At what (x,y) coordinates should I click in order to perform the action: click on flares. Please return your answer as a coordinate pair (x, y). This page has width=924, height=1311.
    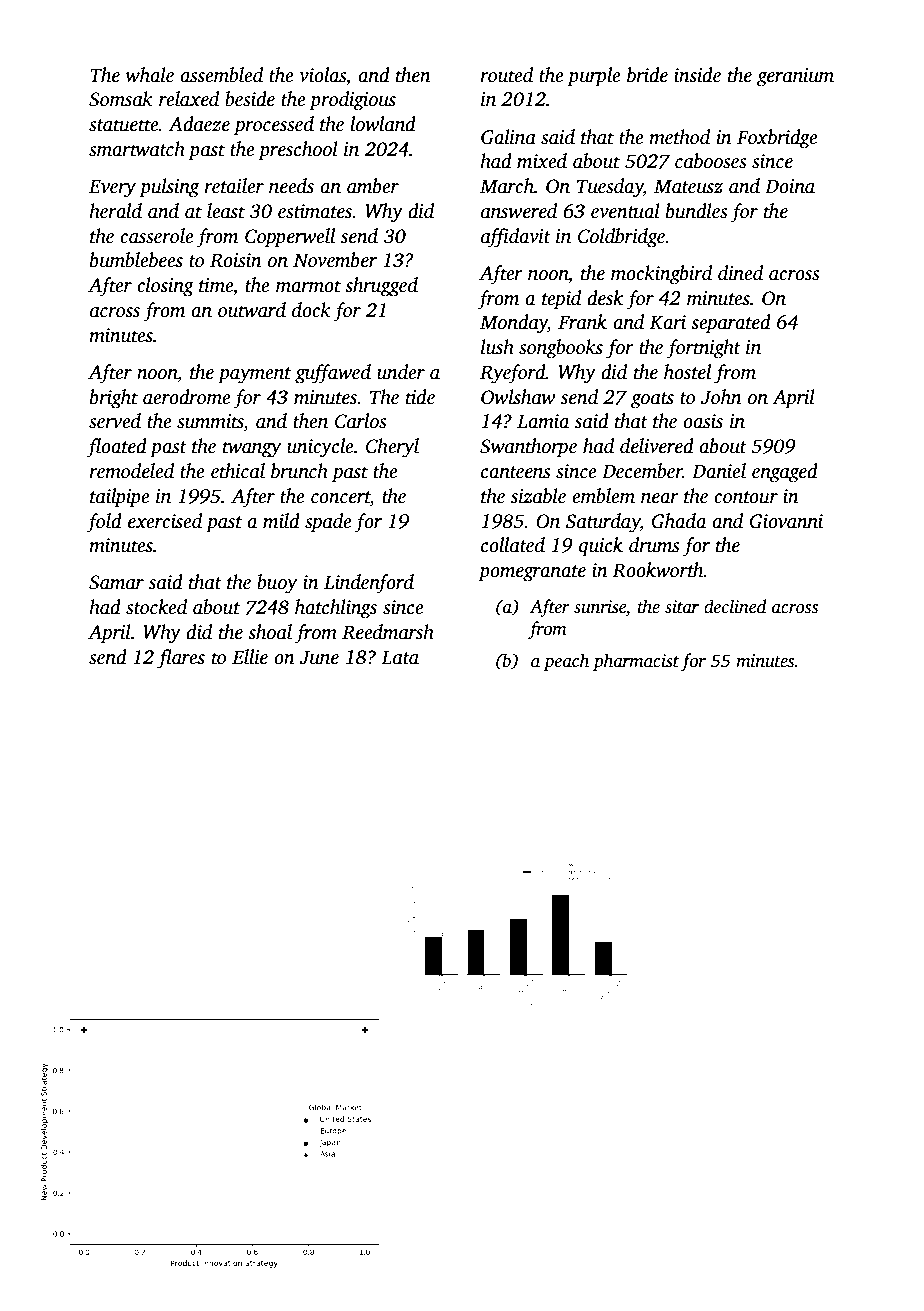
    Looking at the image, I should click on (181, 659).
